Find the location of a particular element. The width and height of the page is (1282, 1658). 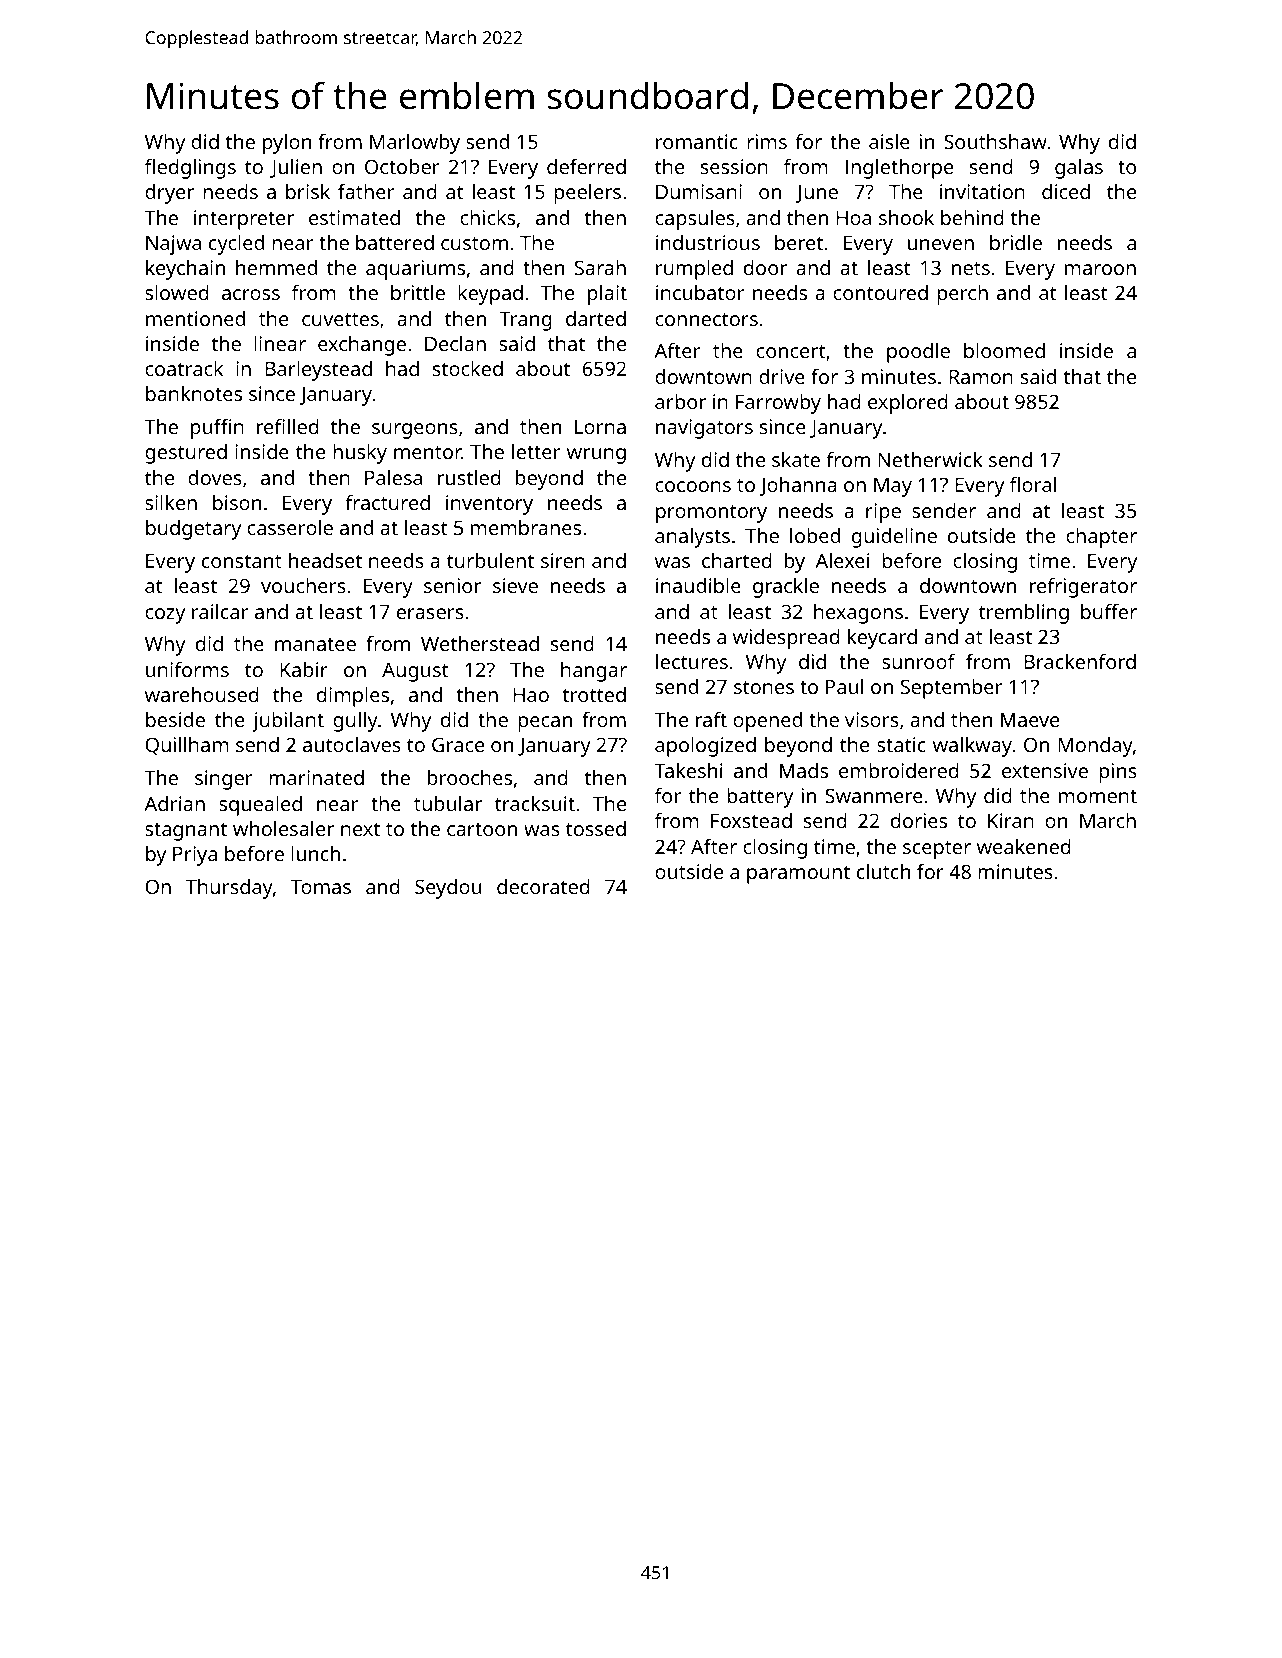

bloomed is located at coordinates (1004, 350).
